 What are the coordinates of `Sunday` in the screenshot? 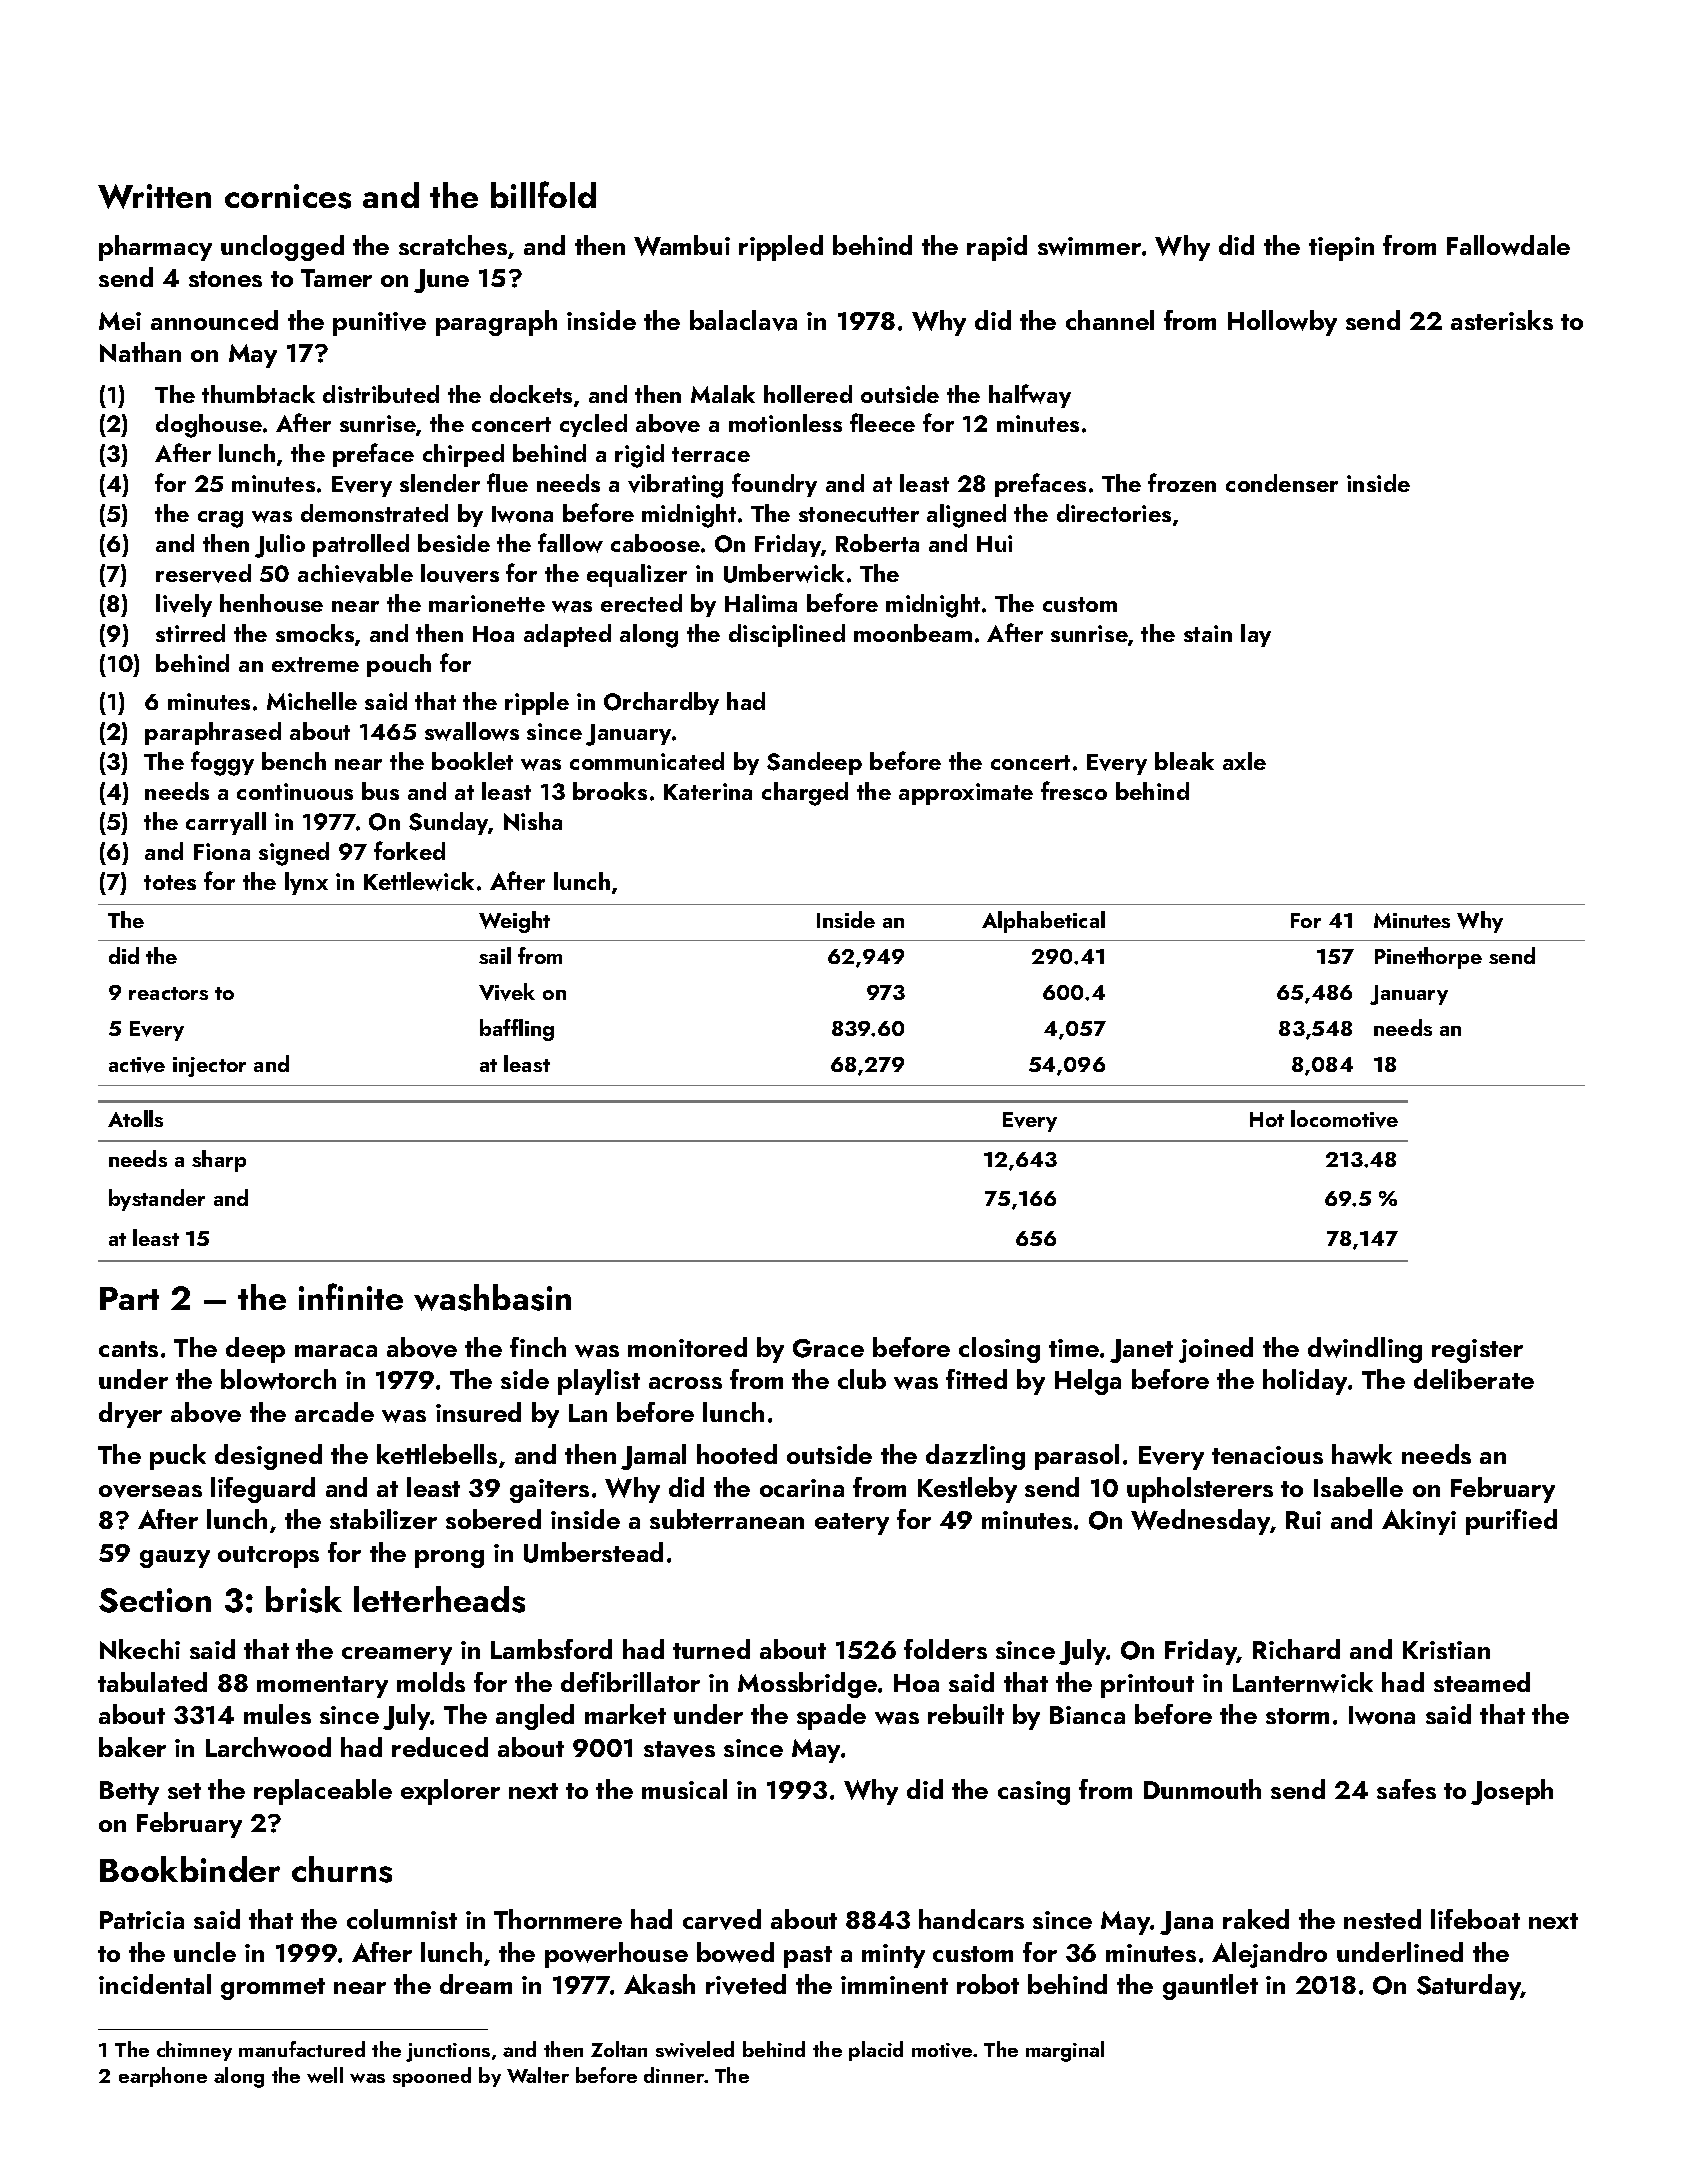 It's located at (449, 823).
